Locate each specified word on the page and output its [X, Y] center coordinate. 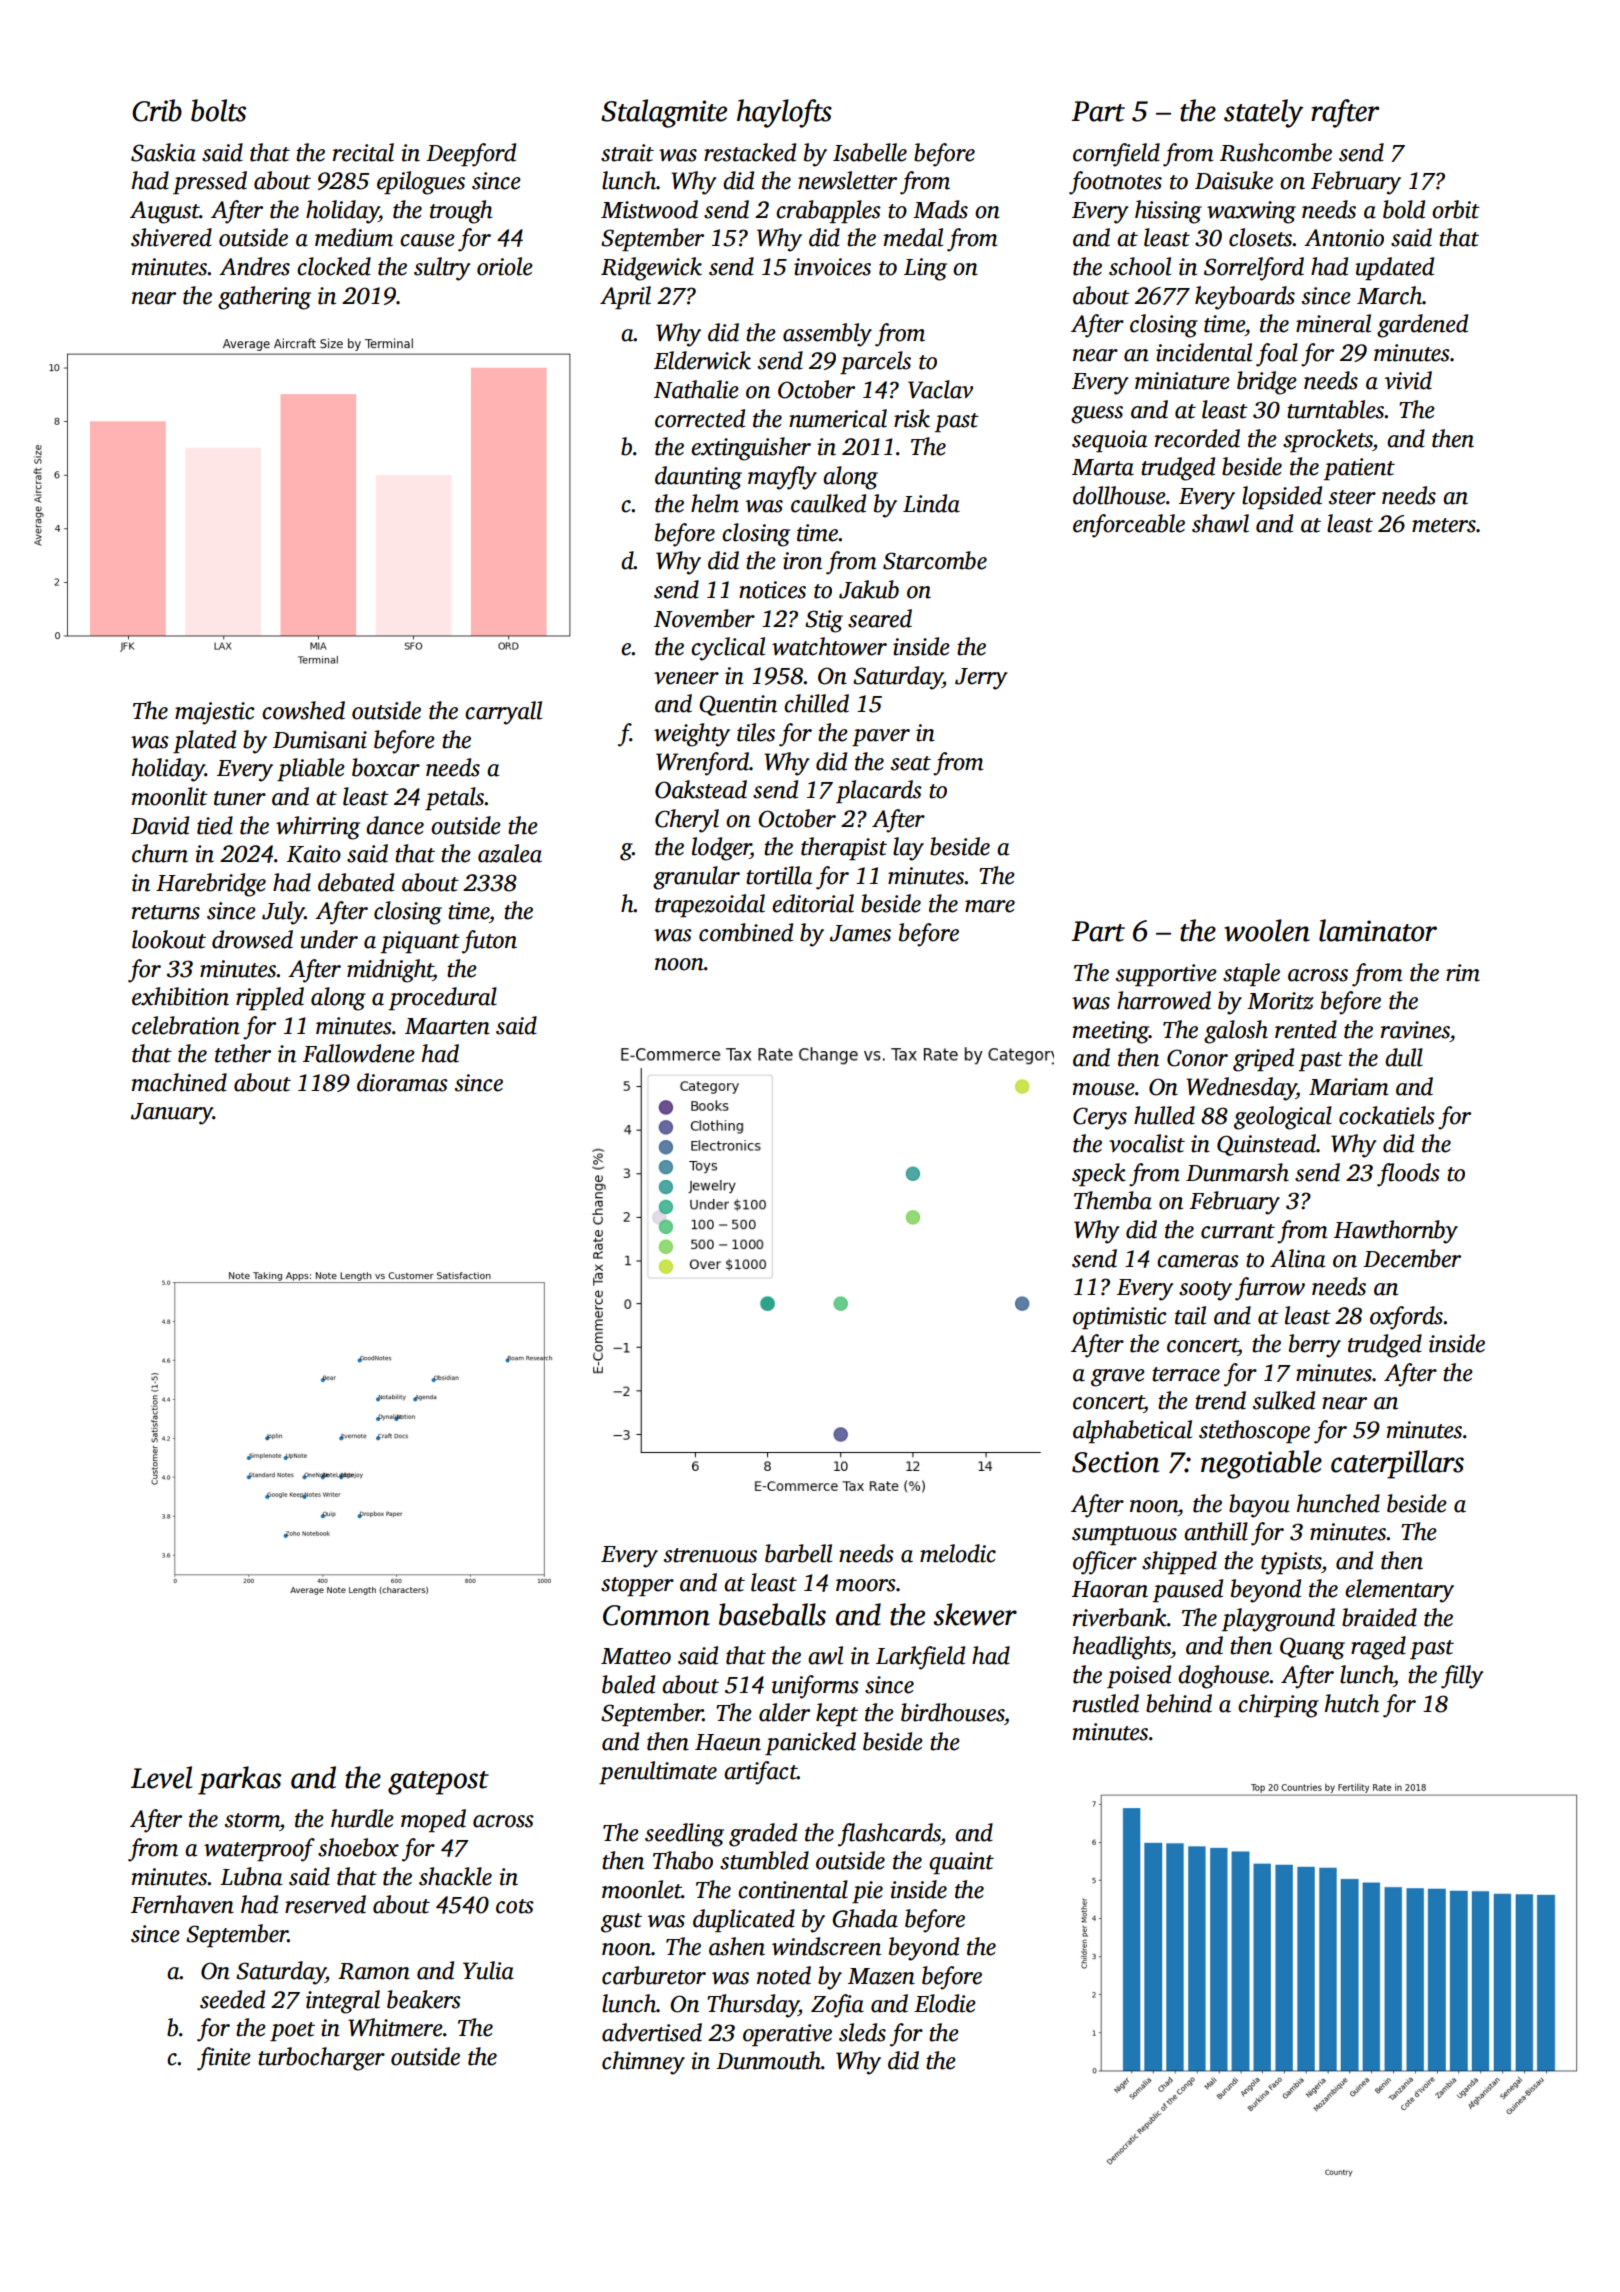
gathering [264, 298]
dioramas [402, 1082]
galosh [1236, 1032]
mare [990, 906]
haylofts [784, 113]
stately [1263, 113]
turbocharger [321, 2059]
